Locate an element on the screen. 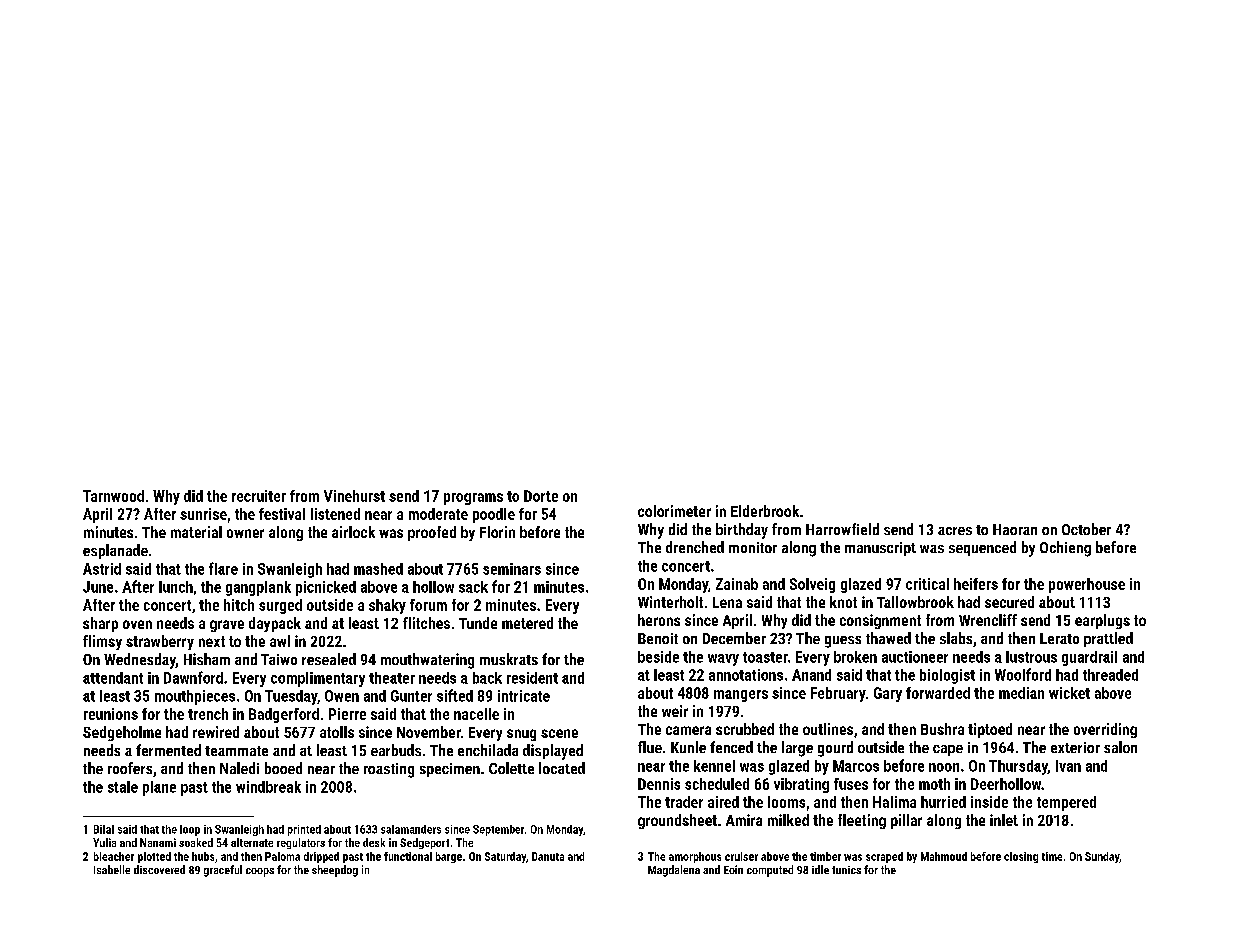 This screenshot has height=952, width=1233. recruiter is located at coordinates (259, 496).
